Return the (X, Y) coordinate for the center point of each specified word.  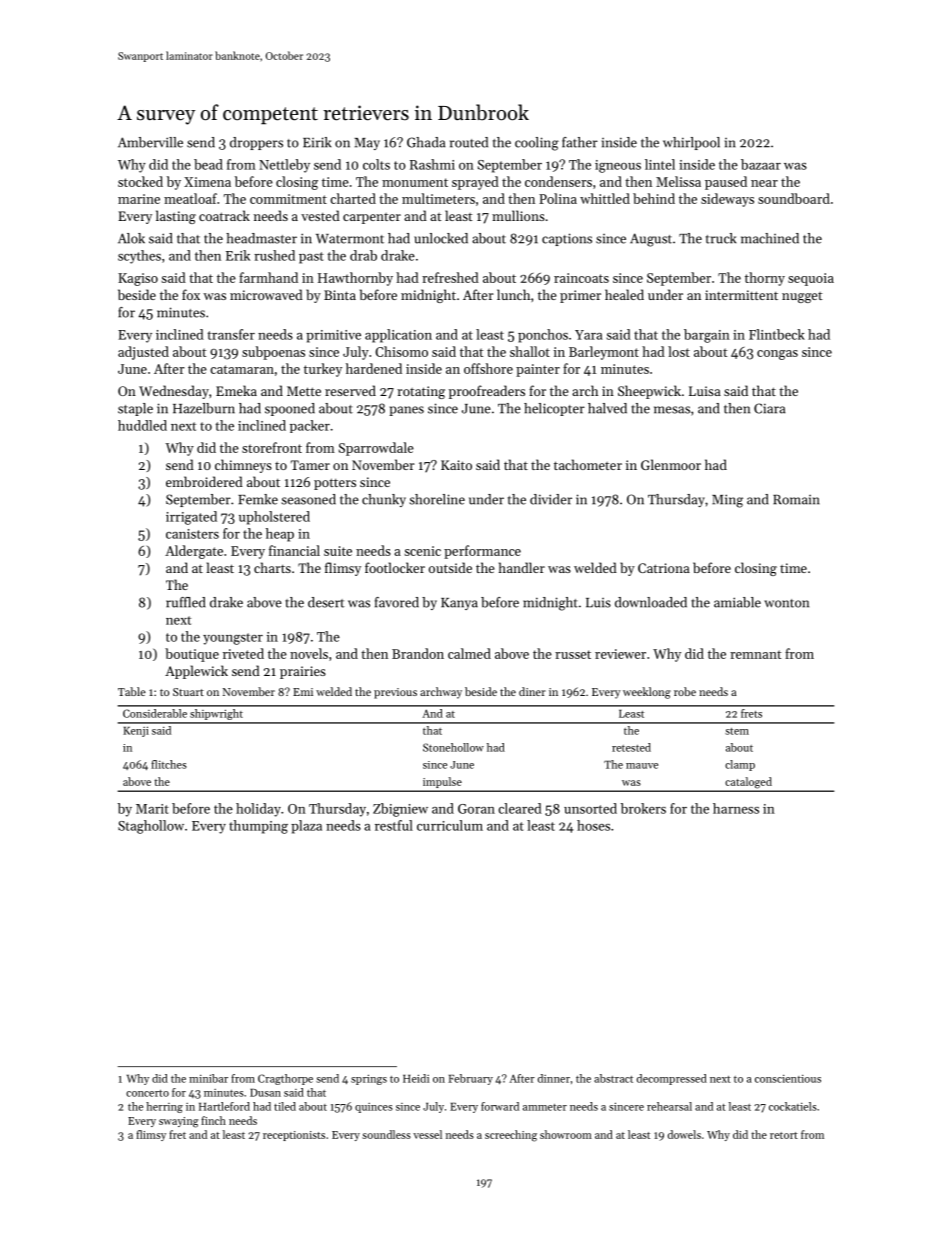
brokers (643, 808)
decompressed (672, 1079)
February (470, 1079)
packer (310, 426)
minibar (208, 1078)
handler (522, 567)
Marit (152, 809)
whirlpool (691, 143)
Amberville (150, 142)
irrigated (191, 518)
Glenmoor (671, 464)
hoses (593, 825)
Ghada (426, 142)
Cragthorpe (285, 1079)
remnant (755, 654)
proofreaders (487, 392)
